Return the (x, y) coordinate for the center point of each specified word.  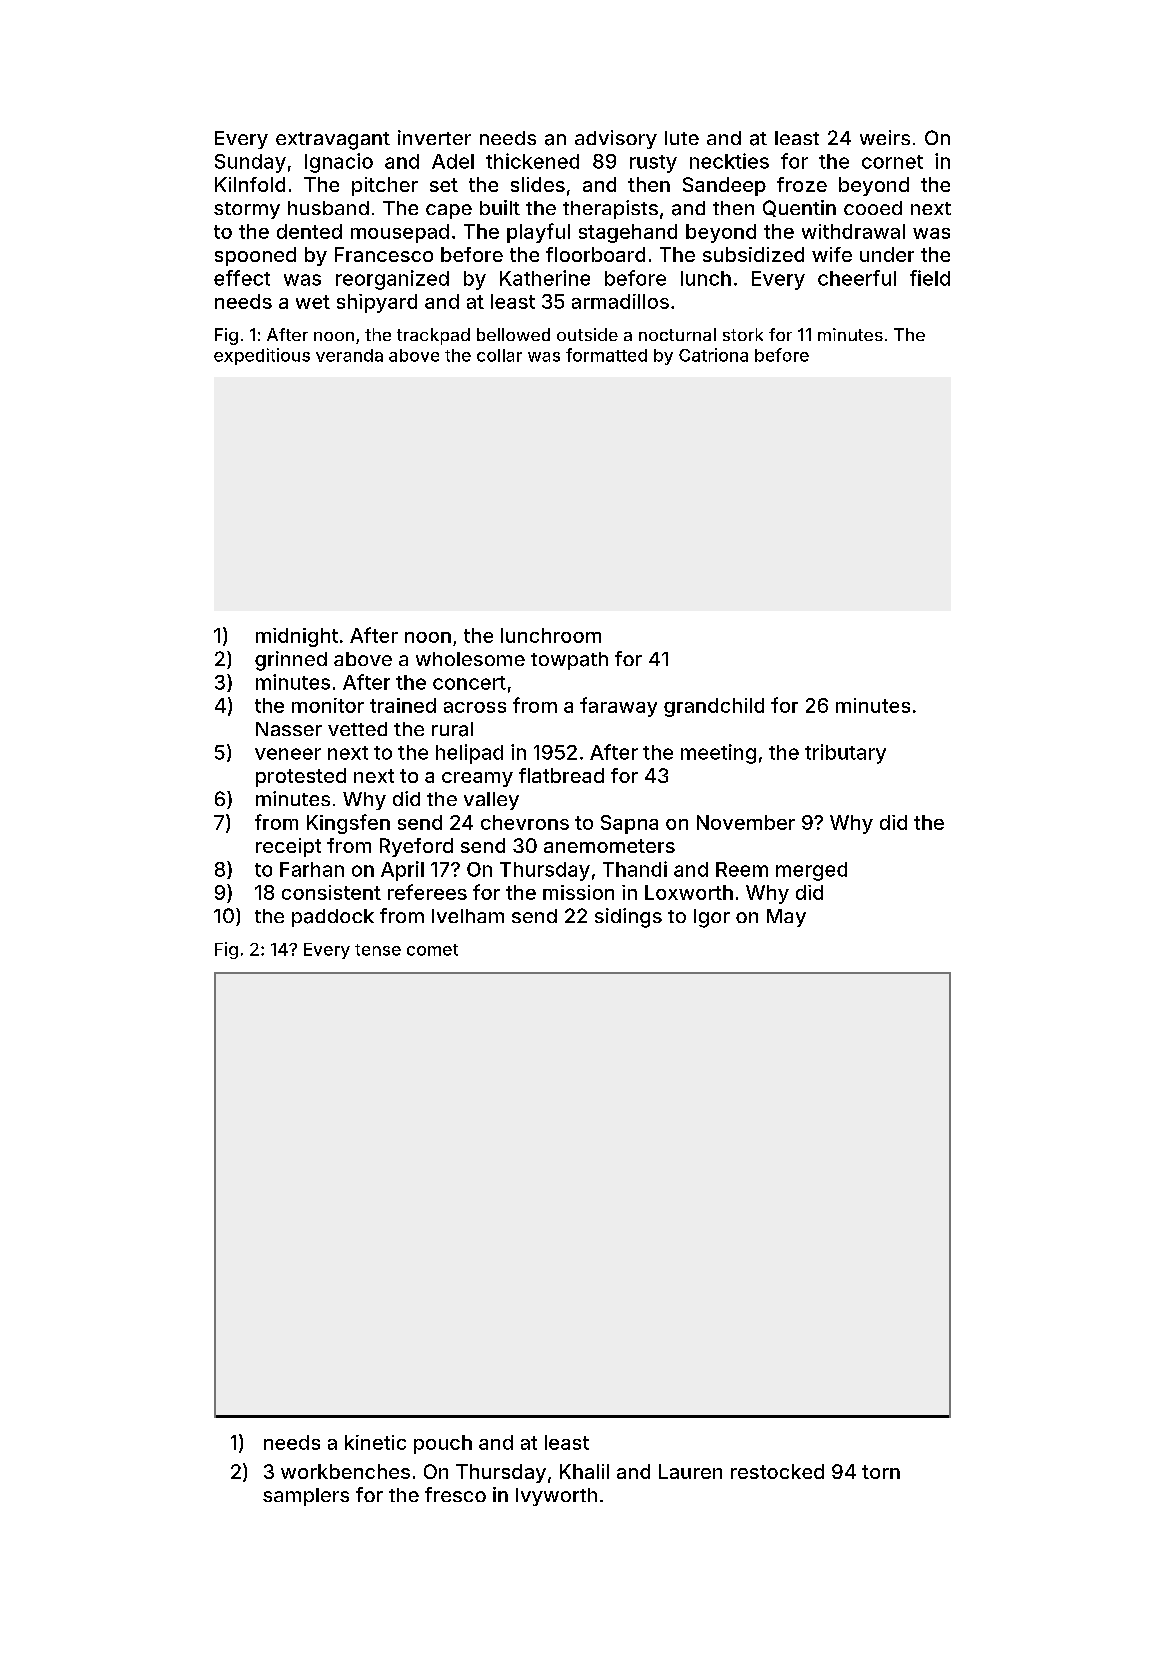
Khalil (584, 1471)
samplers (306, 1497)
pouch (443, 1444)
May (786, 918)
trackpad (433, 336)
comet (432, 950)
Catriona (713, 355)
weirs (885, 137)
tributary (845, 754)
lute (682, 138)
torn (881, 1472)
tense (378, 950)
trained (403, 705)
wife (832, 254)
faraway (618, 707)
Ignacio (339, 163)
